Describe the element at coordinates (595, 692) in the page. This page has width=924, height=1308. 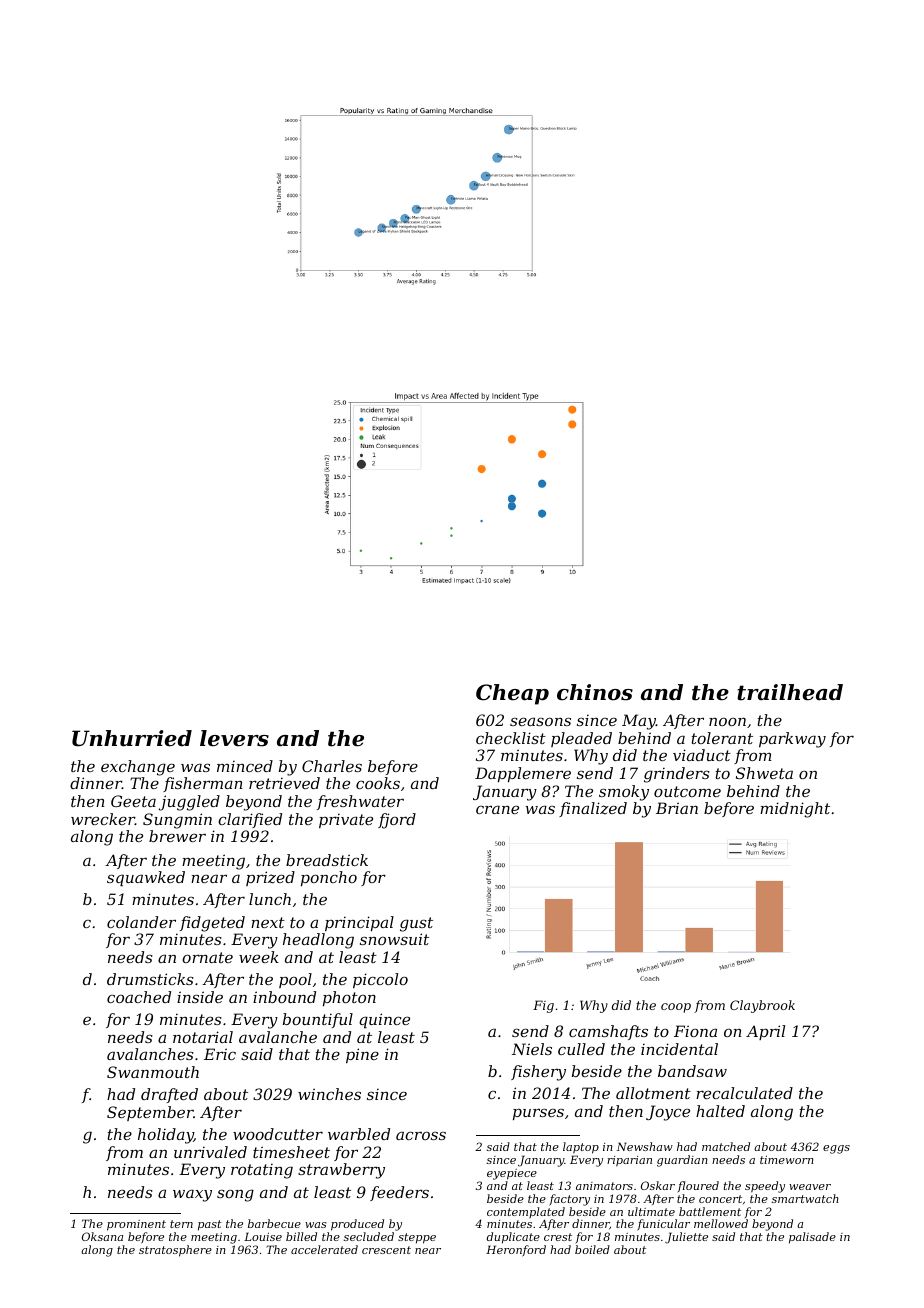
I see `chinos` at that location.
